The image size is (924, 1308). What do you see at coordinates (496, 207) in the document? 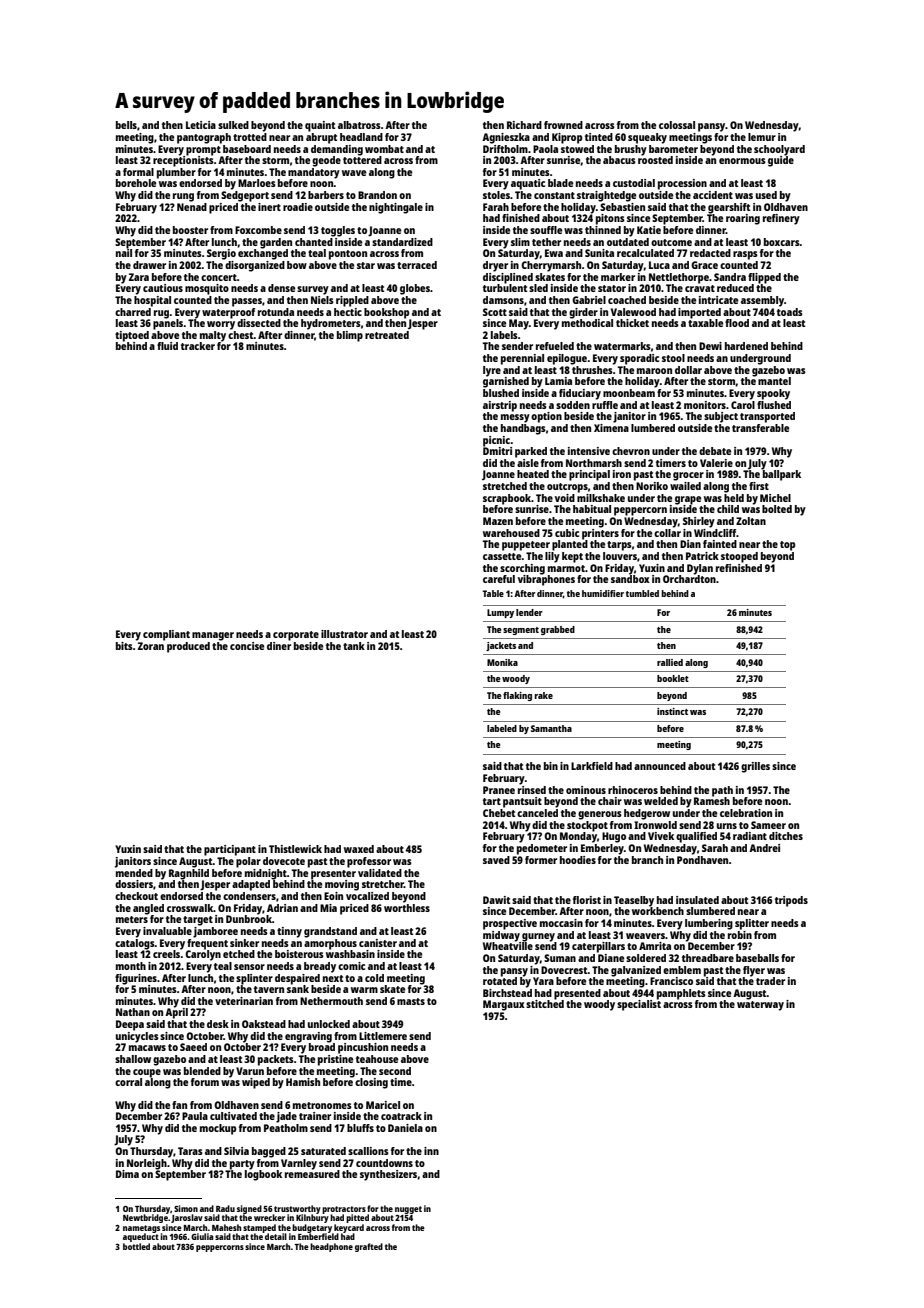
I see `Farah` at bounding box center [496, 207].
